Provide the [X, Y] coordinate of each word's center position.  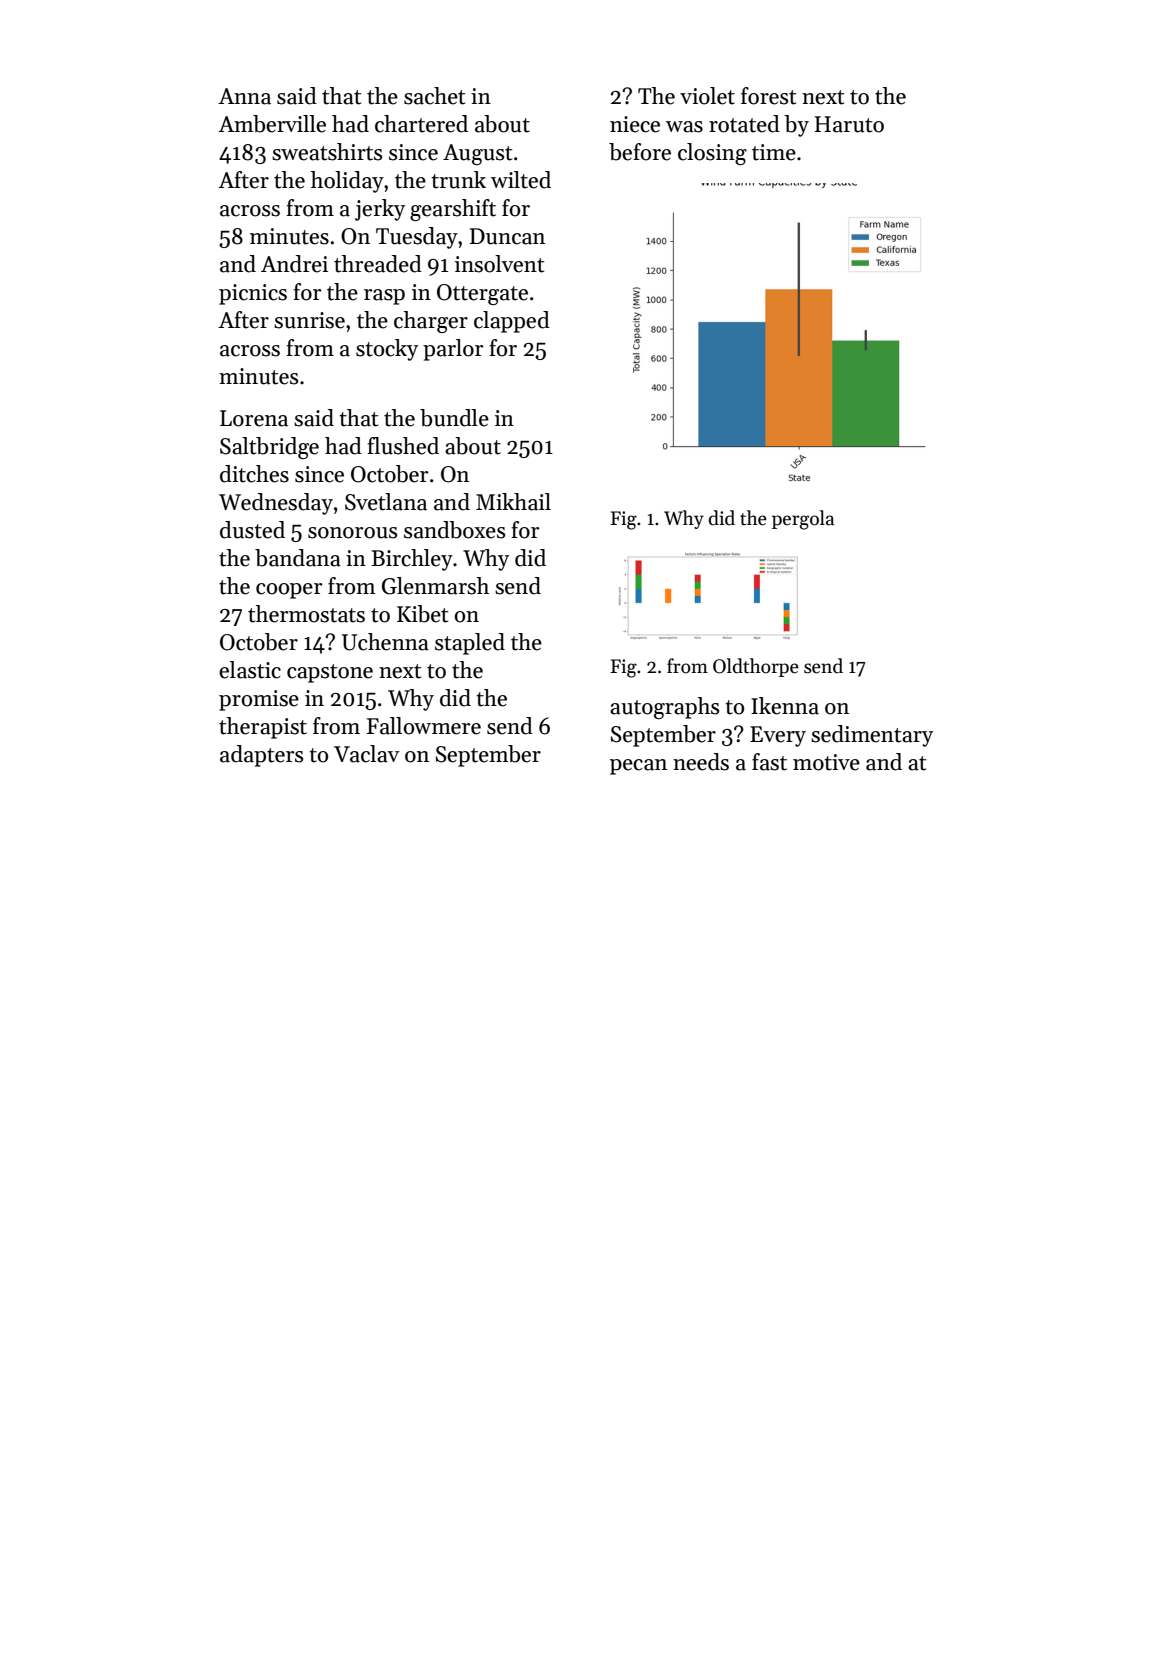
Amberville [272, 124]
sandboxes [454, 530]
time [774, 152]
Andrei [294, 264]
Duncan [507, 236]
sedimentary [872, 736]
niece [635, 124]
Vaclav [367, 754]
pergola [803, 520]
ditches [254, 474]
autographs [664, 708]
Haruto [849, 124]
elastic [250, 670]
